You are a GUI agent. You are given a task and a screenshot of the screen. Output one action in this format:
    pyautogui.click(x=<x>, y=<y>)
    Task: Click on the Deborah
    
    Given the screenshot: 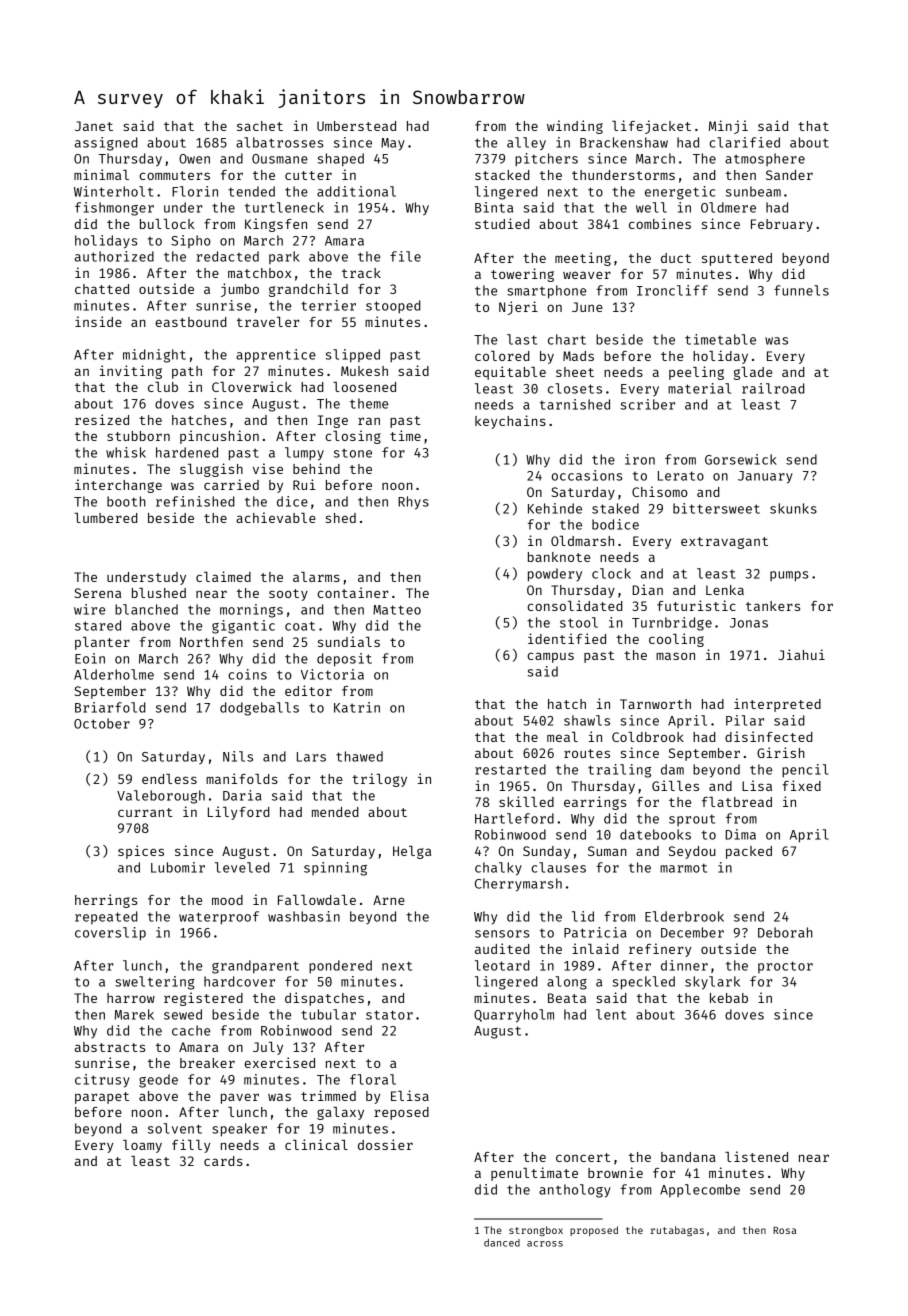 What is the action you would take?
    pyautogui.click(x=785, y=932)
